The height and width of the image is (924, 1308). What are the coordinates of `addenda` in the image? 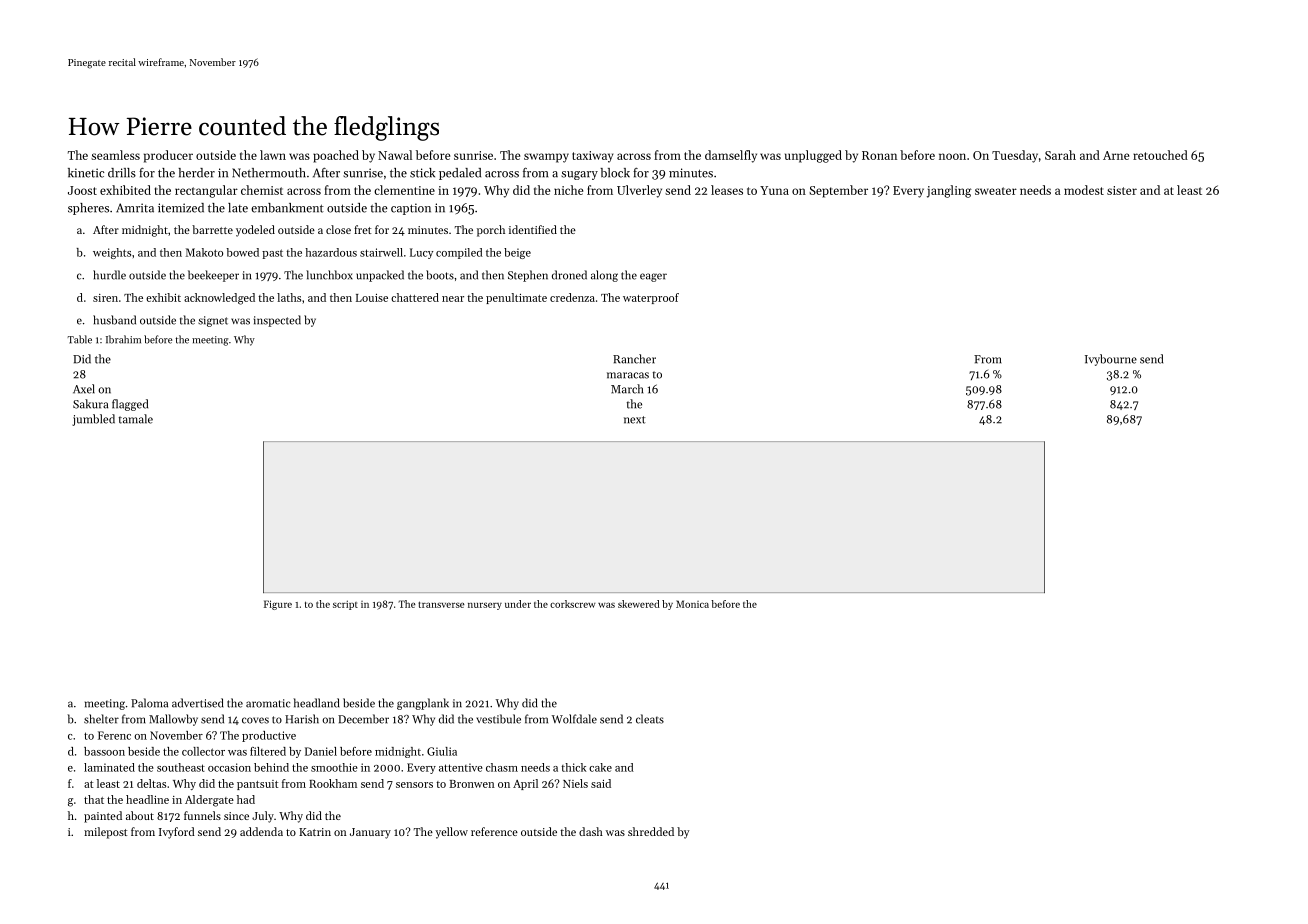 It's located at (261, 831).
